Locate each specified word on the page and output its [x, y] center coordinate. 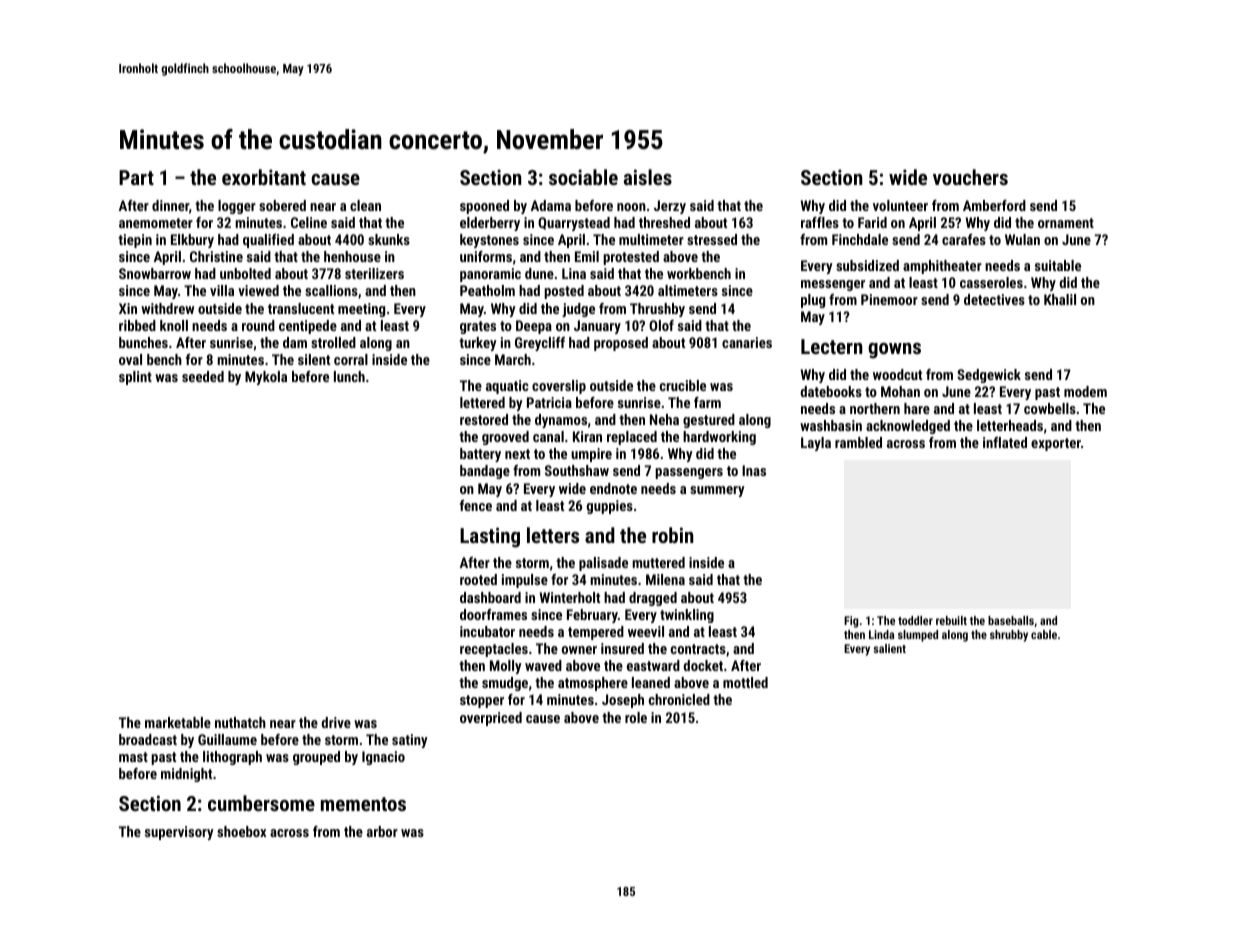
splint [135, 378]
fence [476, 505]
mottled [745, 682]
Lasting [490, 537]
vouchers [970, 177]
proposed [621, 344]
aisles [648, 177]
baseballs [1011, 620]
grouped [316, 758]
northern [875, 408]
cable [1044, 634]
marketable [178, 722]
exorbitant [264, 177]
